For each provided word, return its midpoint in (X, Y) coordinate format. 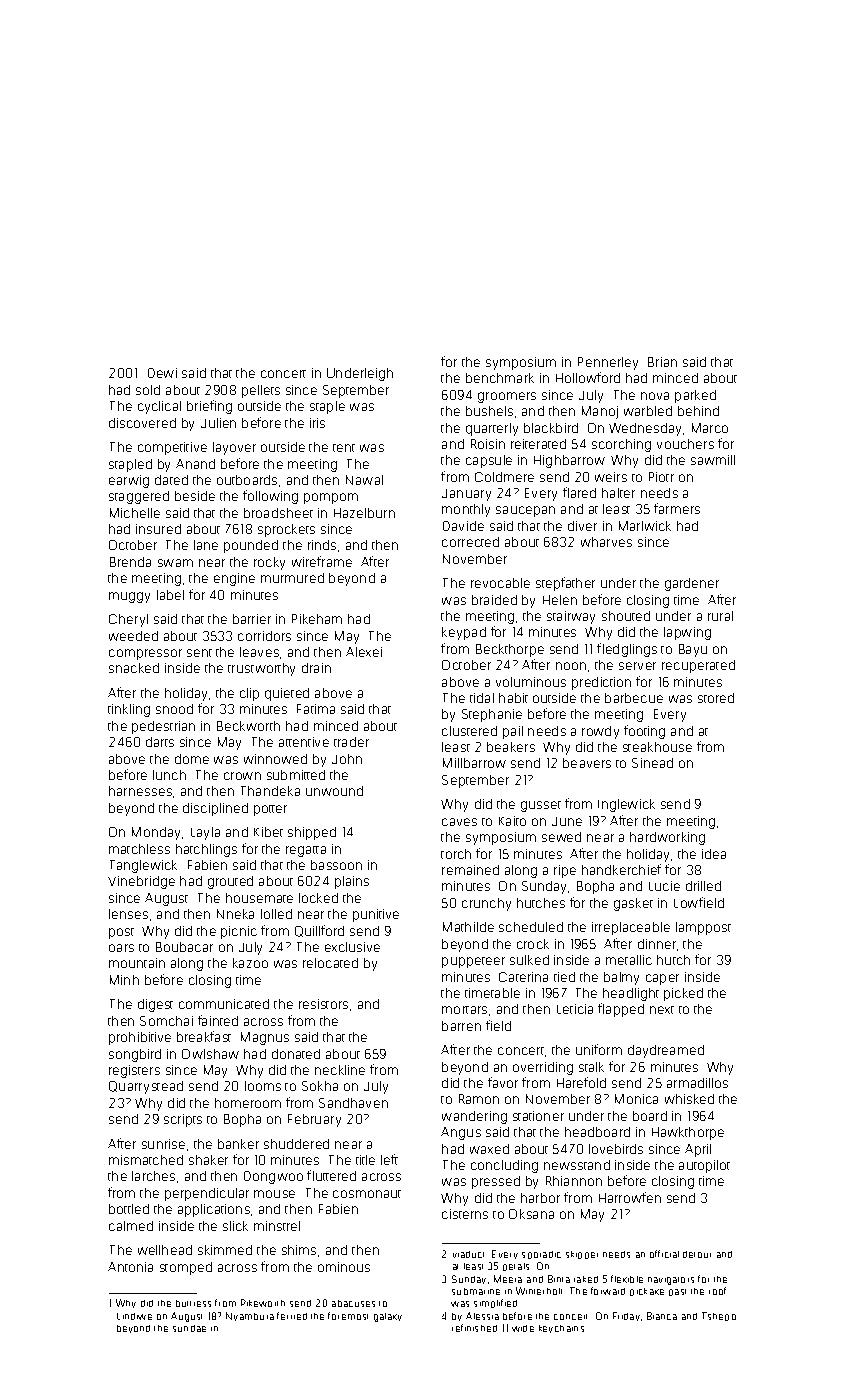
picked (683, 994)
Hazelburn (364, 513)
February (314, 1120)
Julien (218, 423)
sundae (189, 1328)
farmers (677, 508)
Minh (124, 980)
